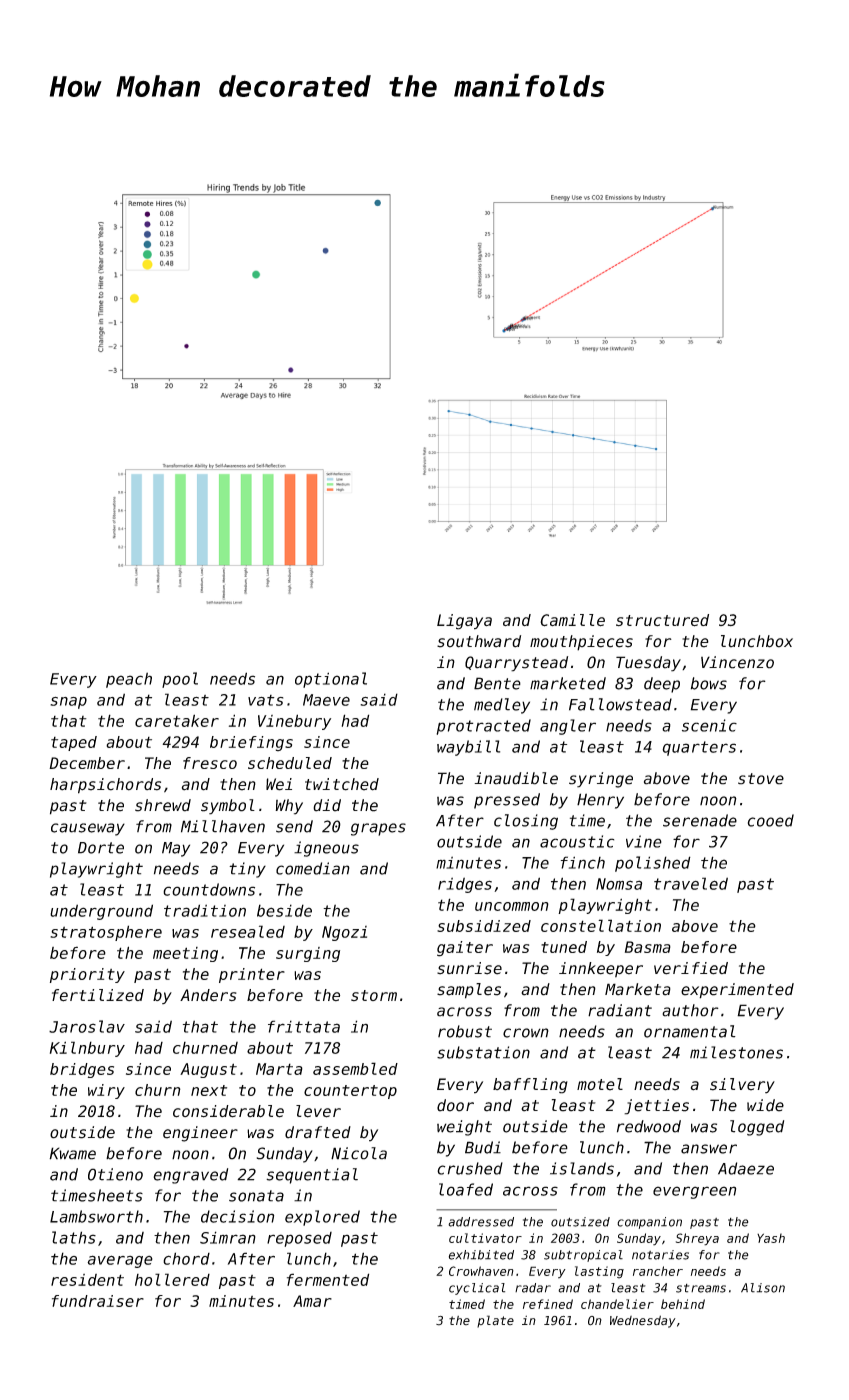 Image resolution: width=849 pixels, height=1400 pixels. I want to click on fundraiser, so click(98, 1301).
